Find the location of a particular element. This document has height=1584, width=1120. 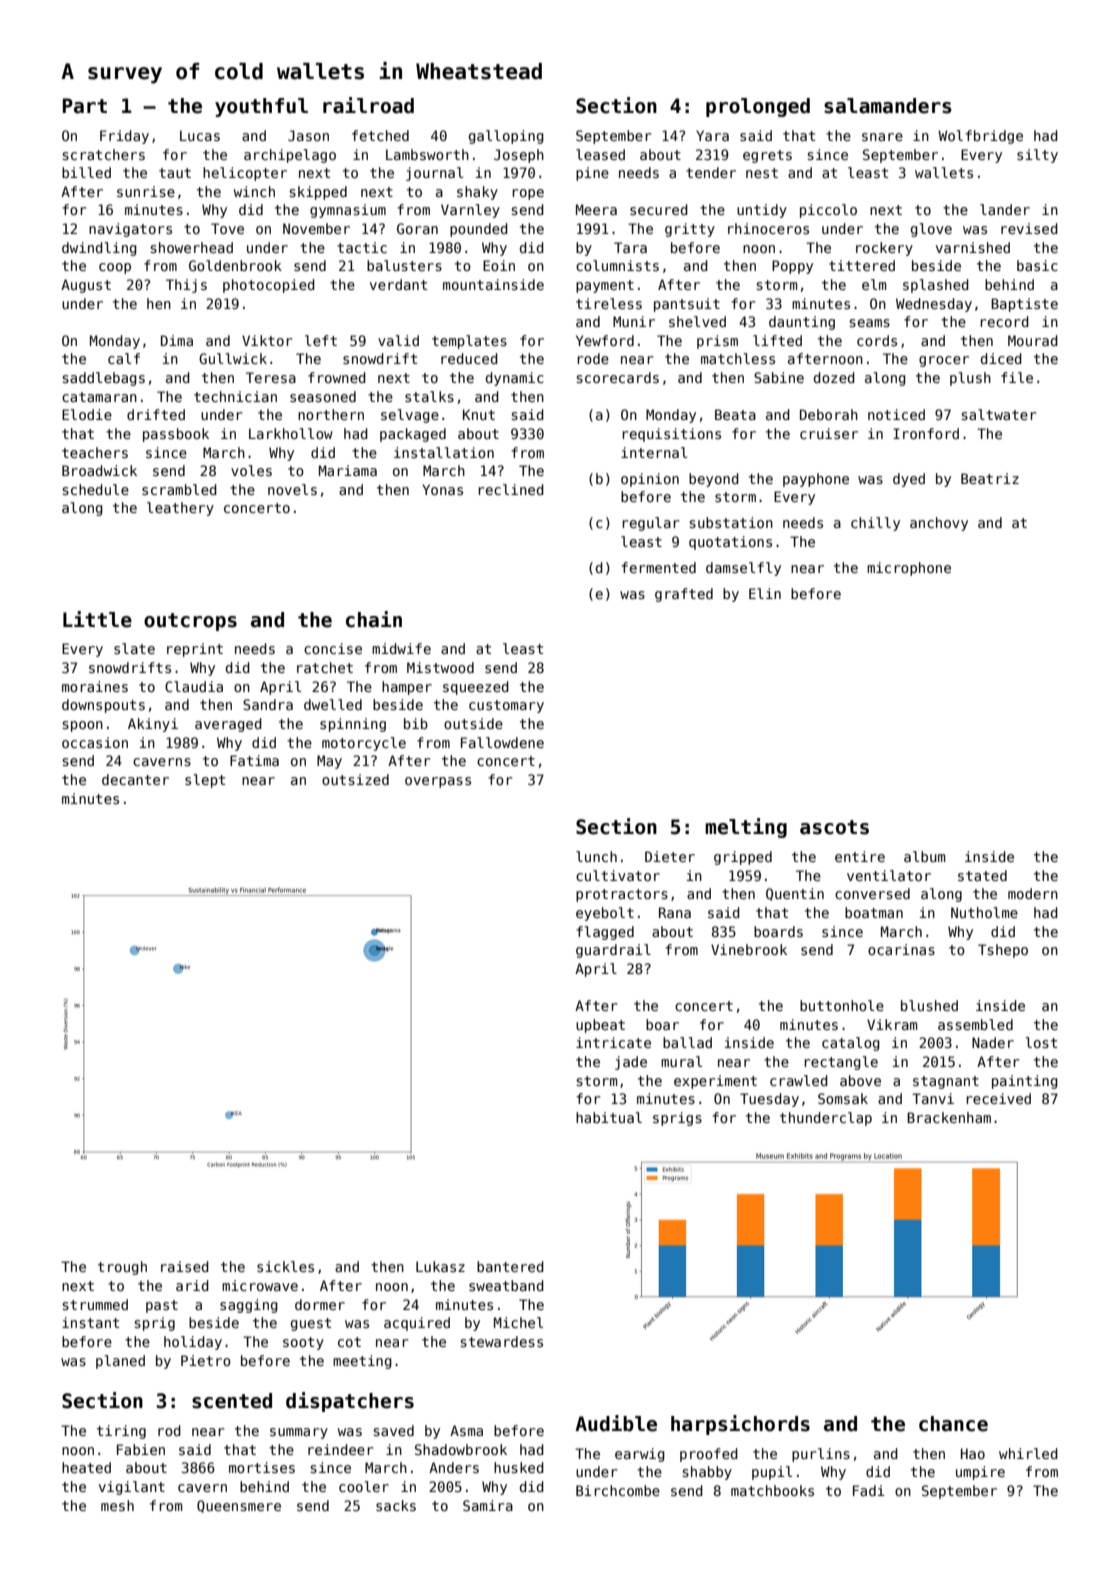

outcrops is located at coordinates (190, 622).
